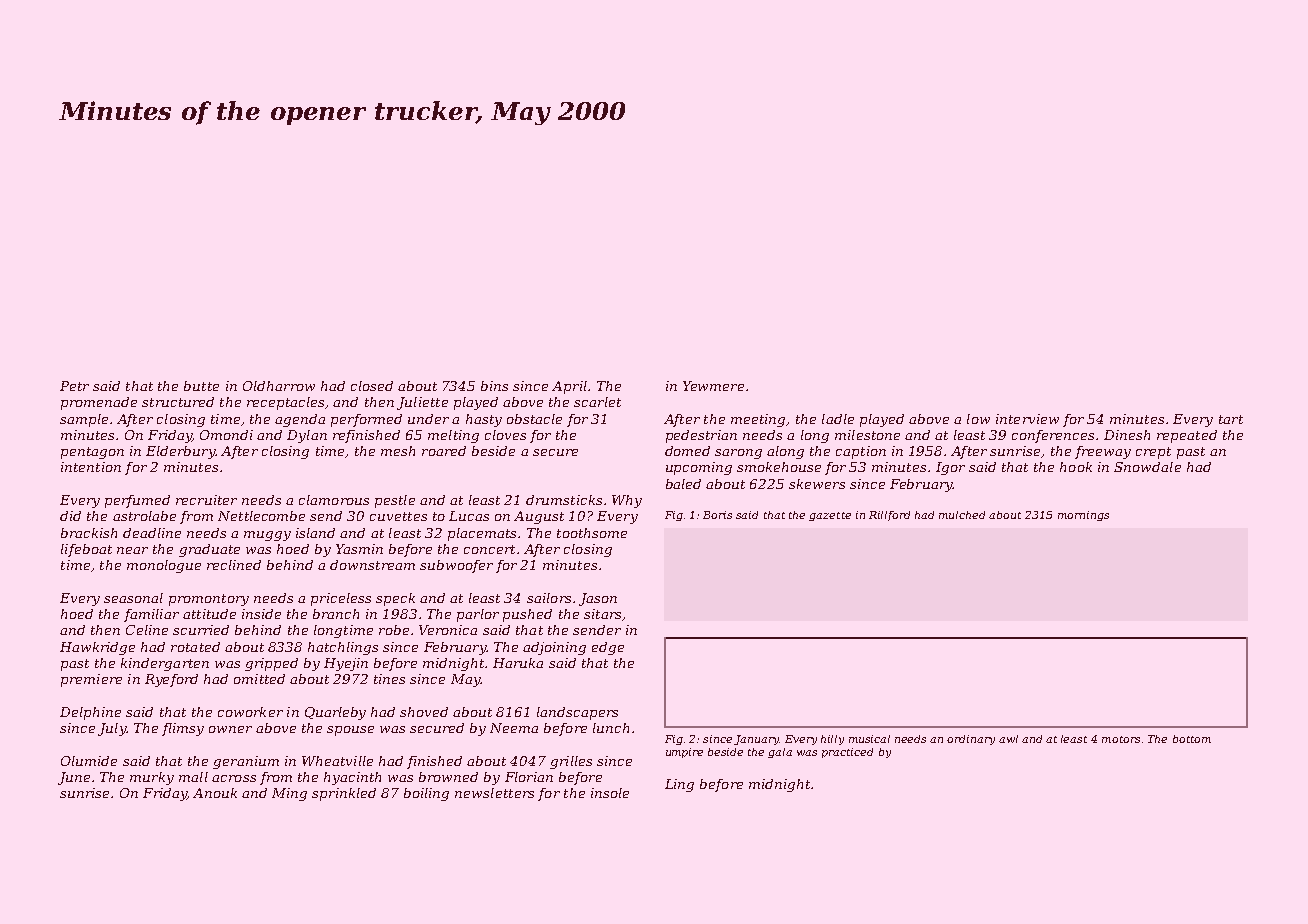 This screenshot has width=1308, height=924. I want to click on Anouk, so click(215, 793).
